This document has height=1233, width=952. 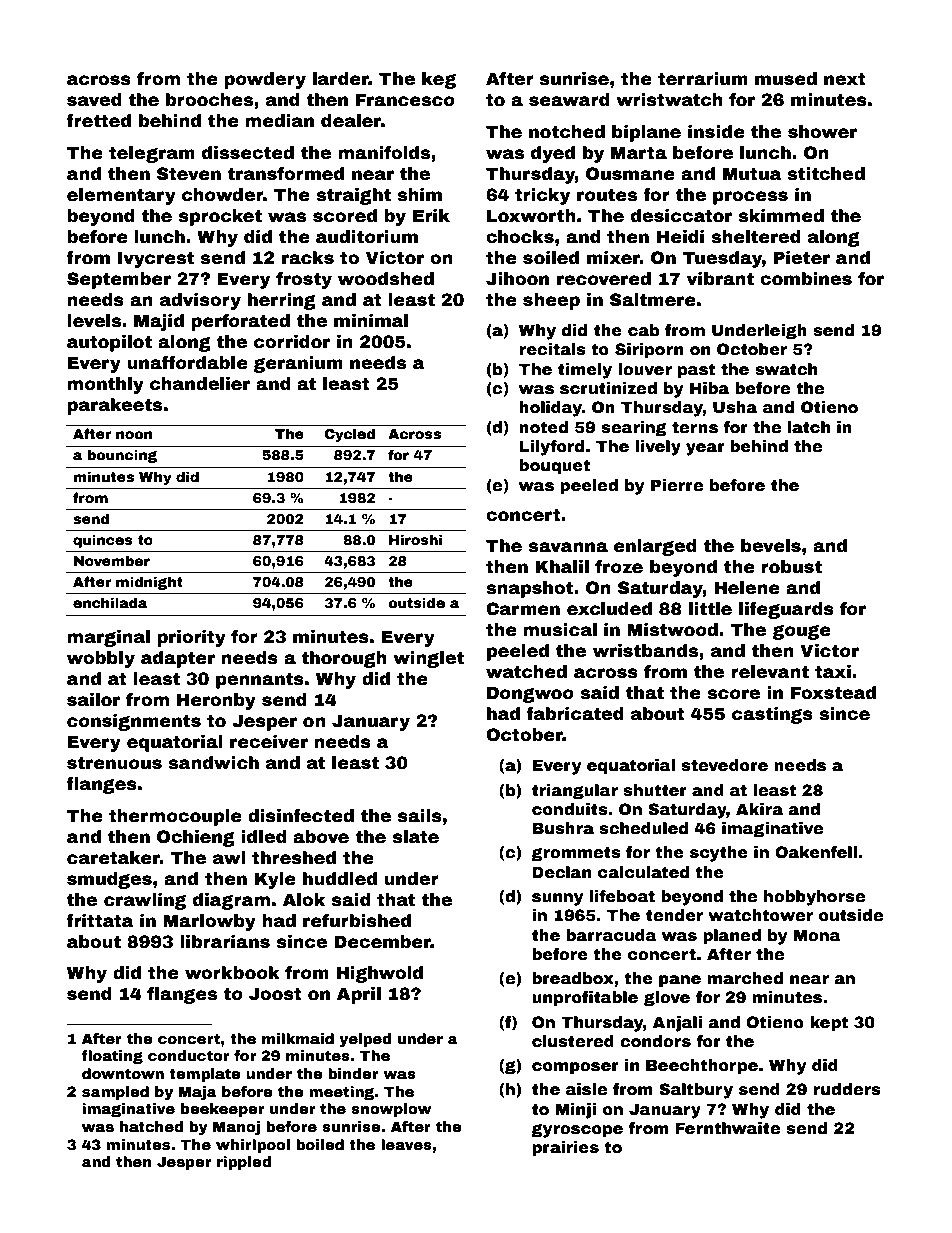 I want to click on keg, so click(x=439, y=80).
